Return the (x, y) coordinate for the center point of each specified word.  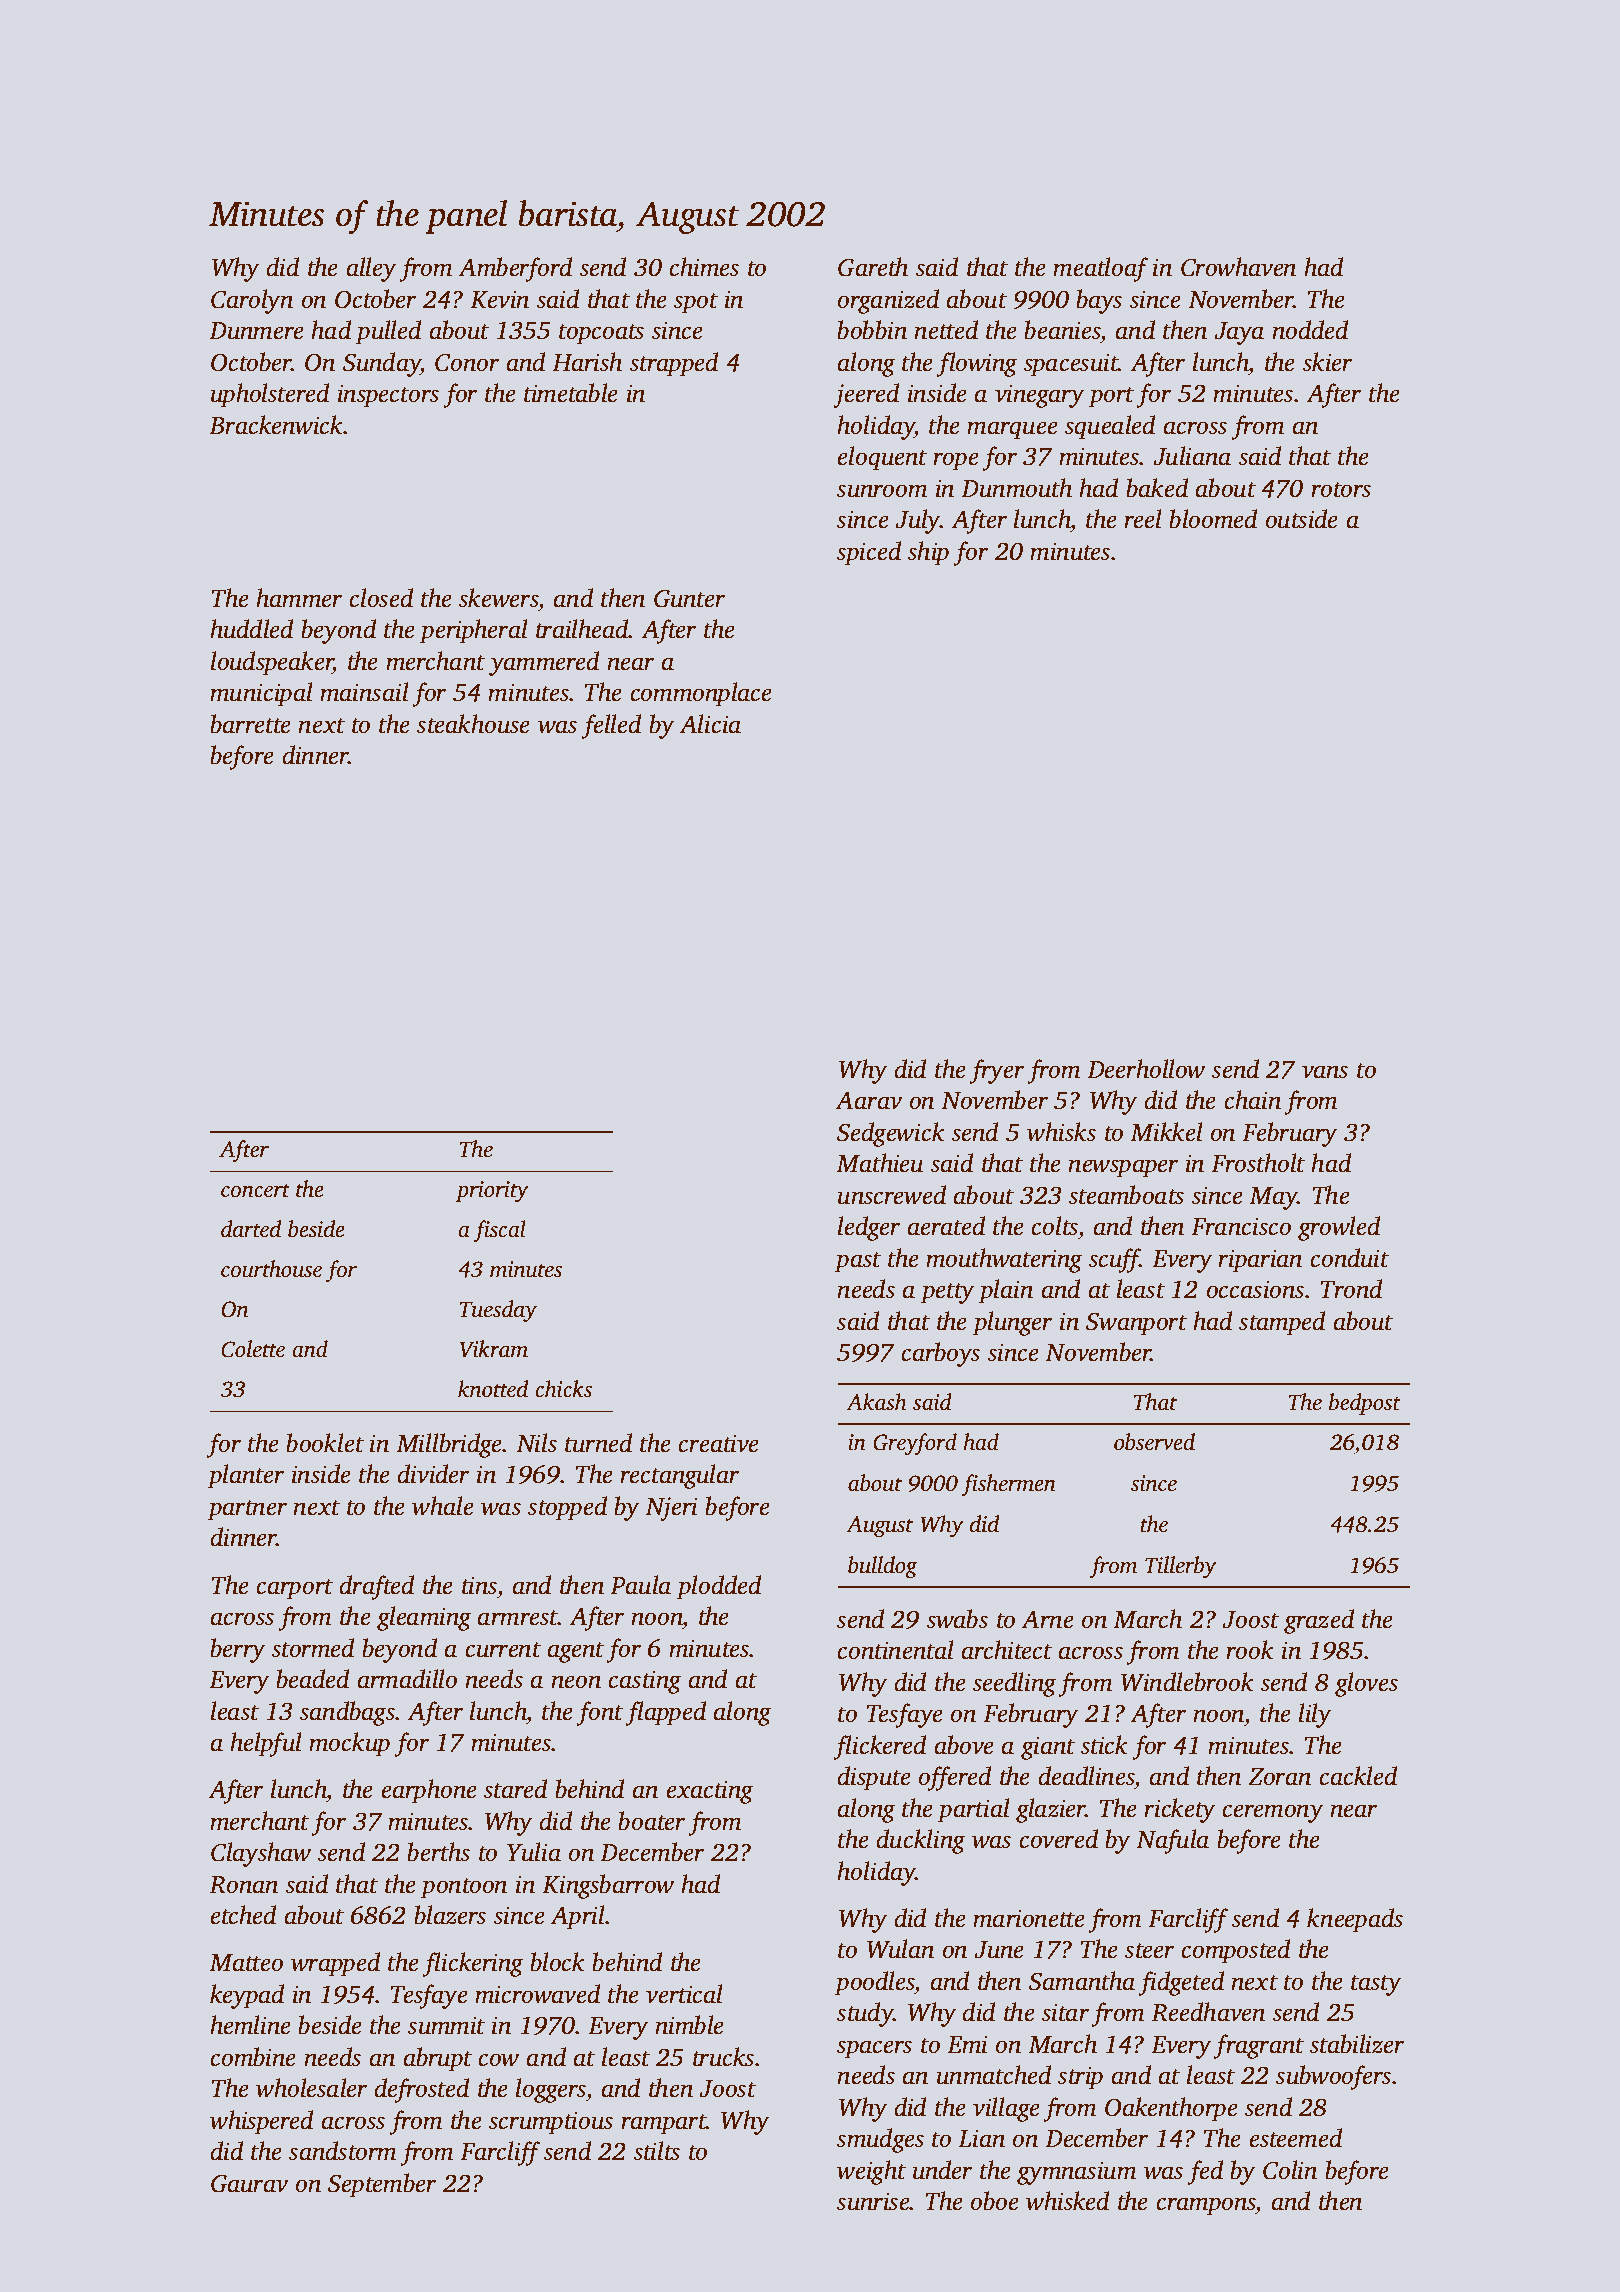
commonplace (701, 694)
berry (237, 1650)
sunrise (873, 2201)
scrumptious (551, 2123)
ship (928, 553)
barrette (250, 724)
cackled (1358, 1776)
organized (888, 301)
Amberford (515, 269)
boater (651, 1821)
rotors (1341, 490)
